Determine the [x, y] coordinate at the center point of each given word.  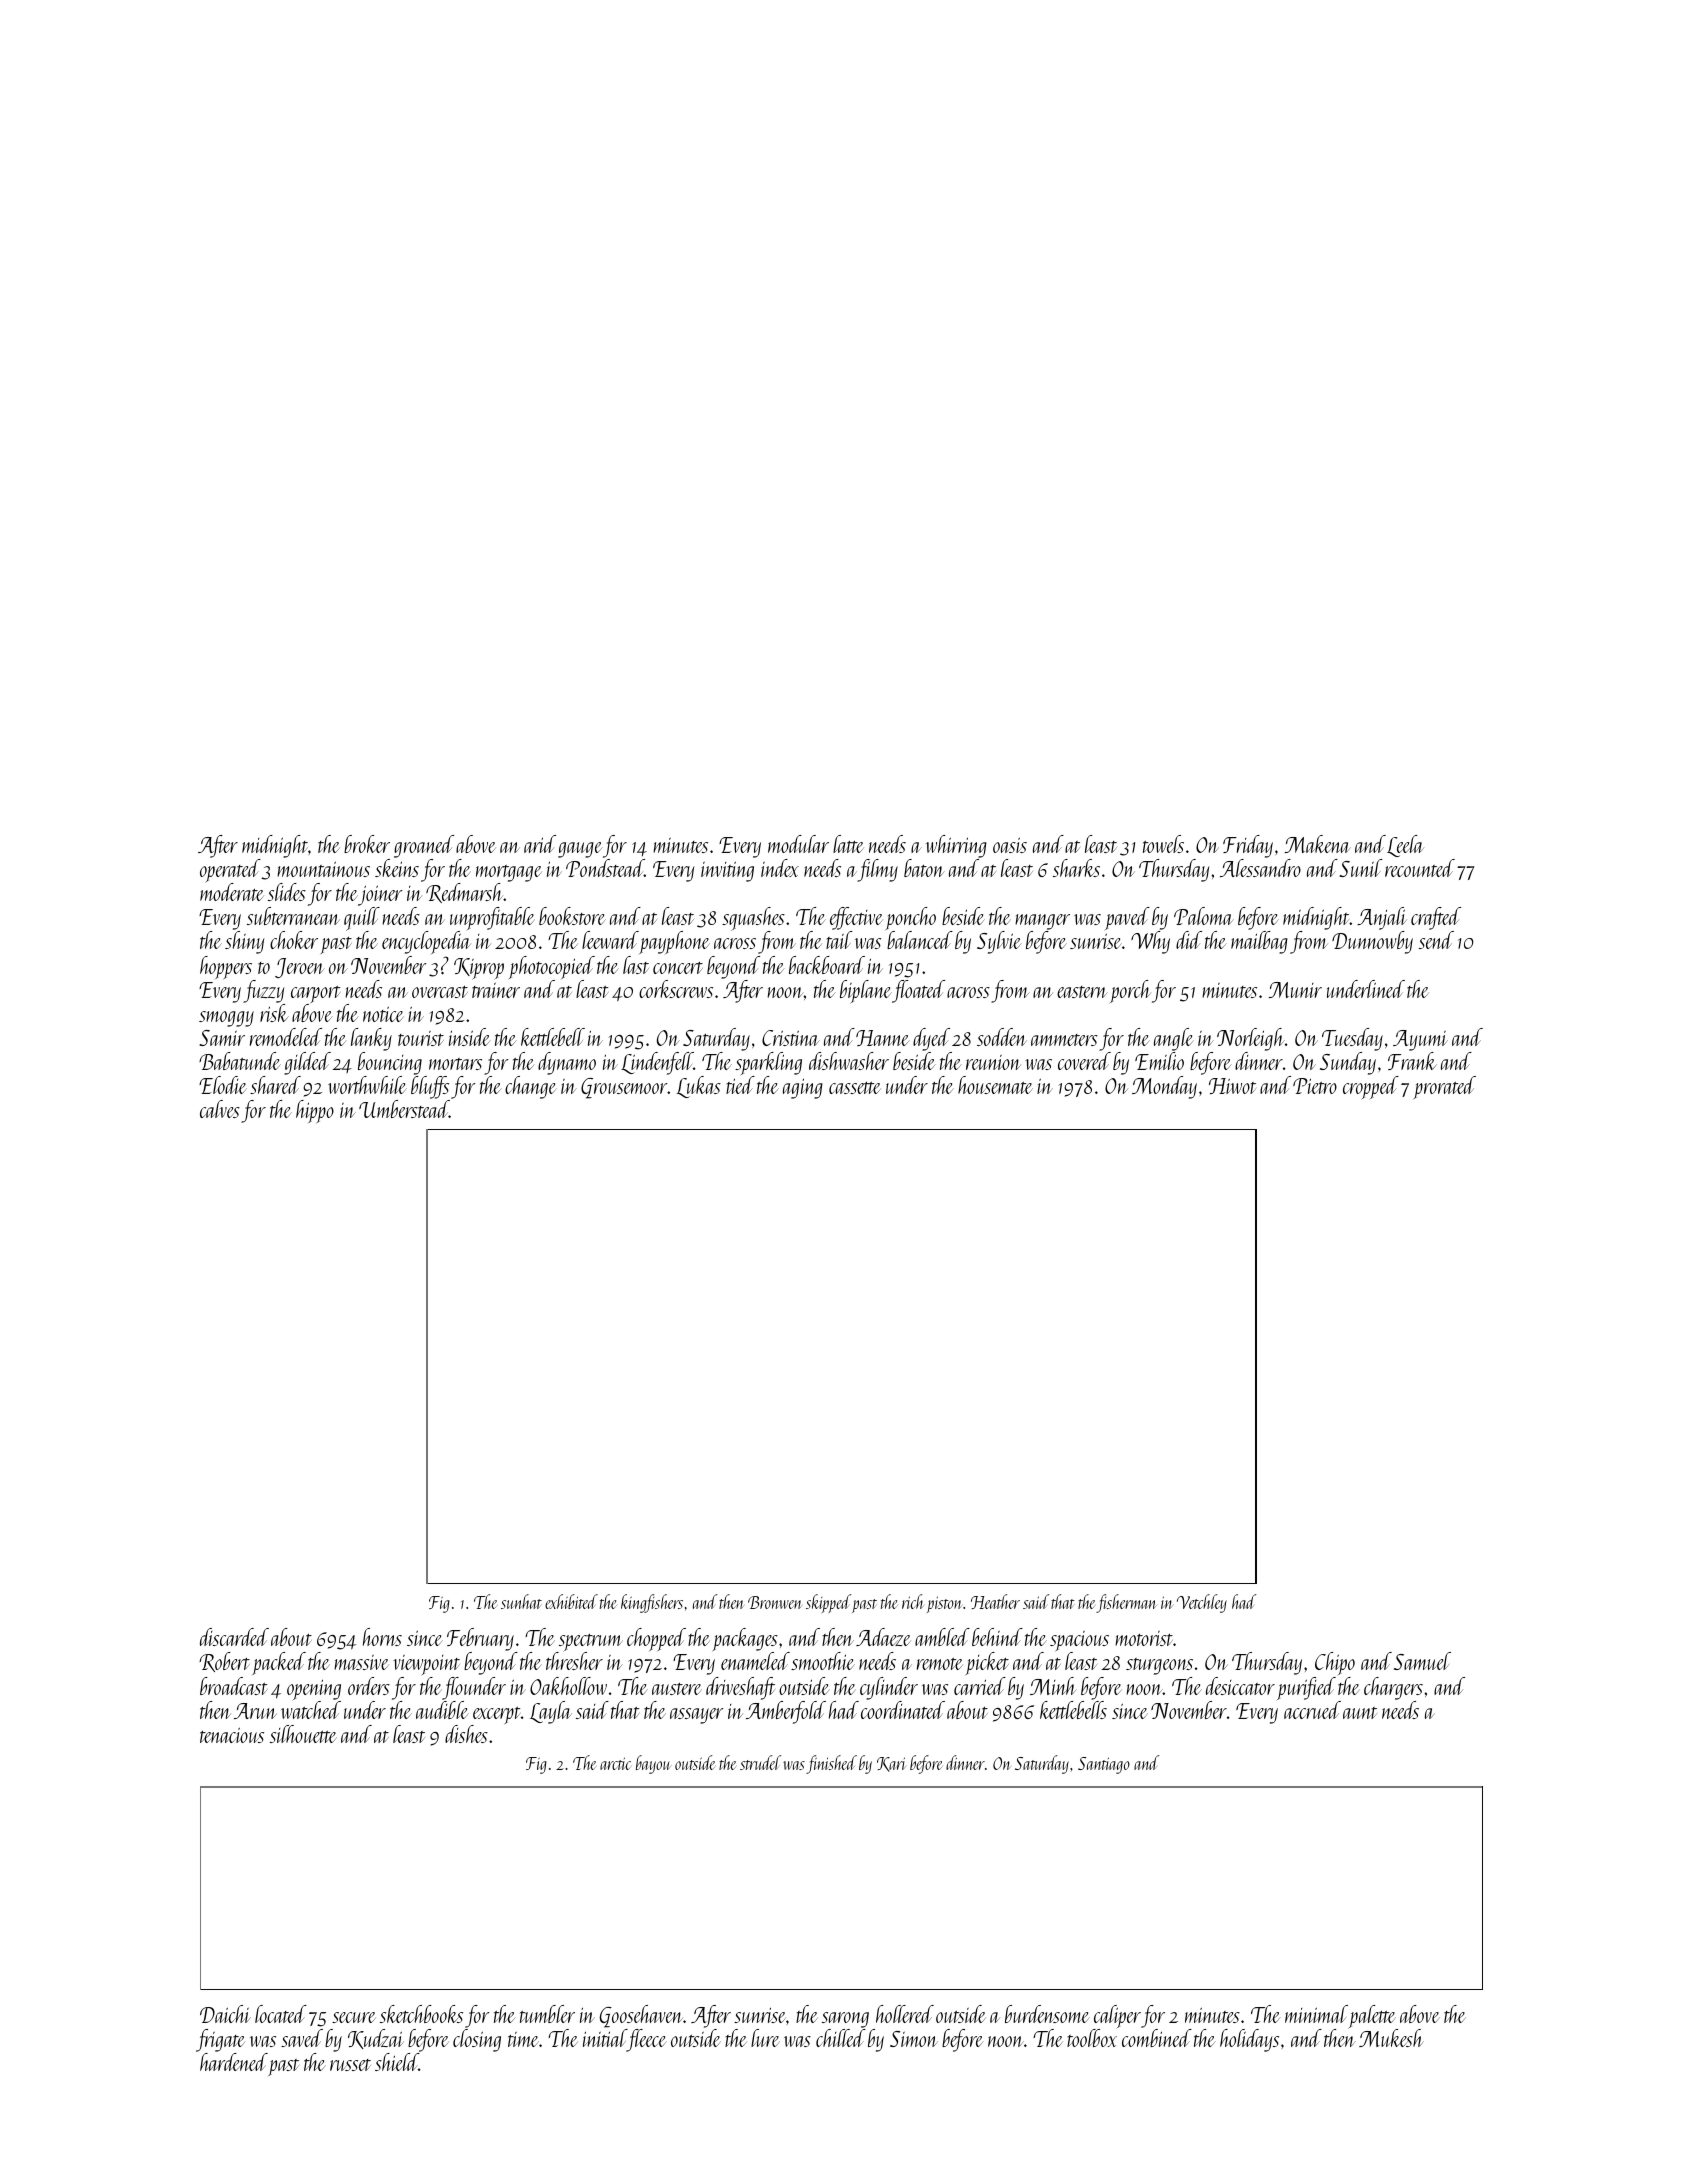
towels [1163, 844]
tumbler [547, 2014]
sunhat [521, 1601]
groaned [424, 846]
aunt [1360, 1713]
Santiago [1104, 1765]
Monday [1164, 1087]
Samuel [1422, 1661]
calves [220, 1109]
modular [798, 844]
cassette [855, 1088]
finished [831, 1764]
